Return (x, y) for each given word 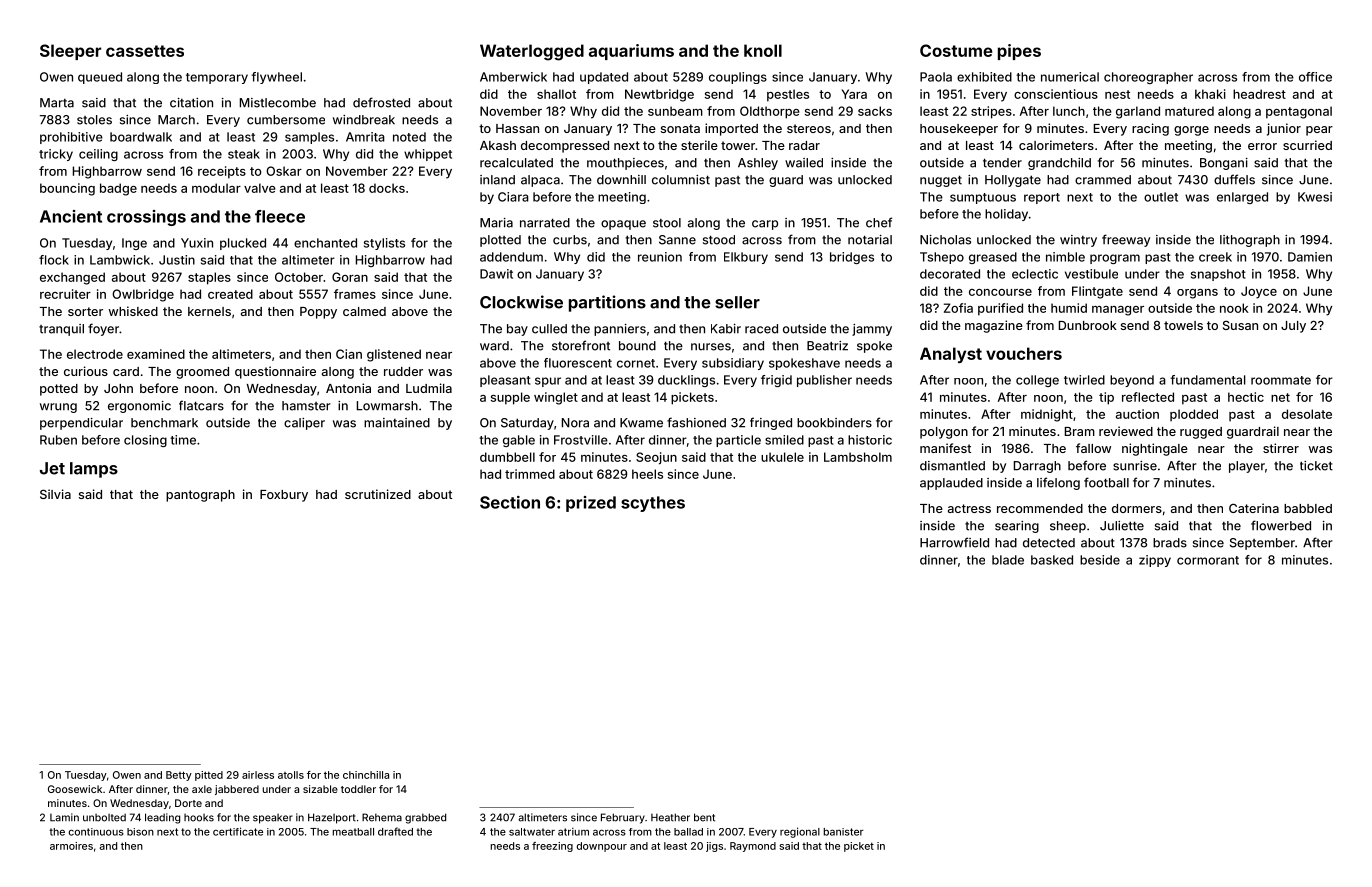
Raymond (753, 847)
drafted (395, 831)
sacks (875, 111)
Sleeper (70, 52)
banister (843, 832)
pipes (1019, 52)
